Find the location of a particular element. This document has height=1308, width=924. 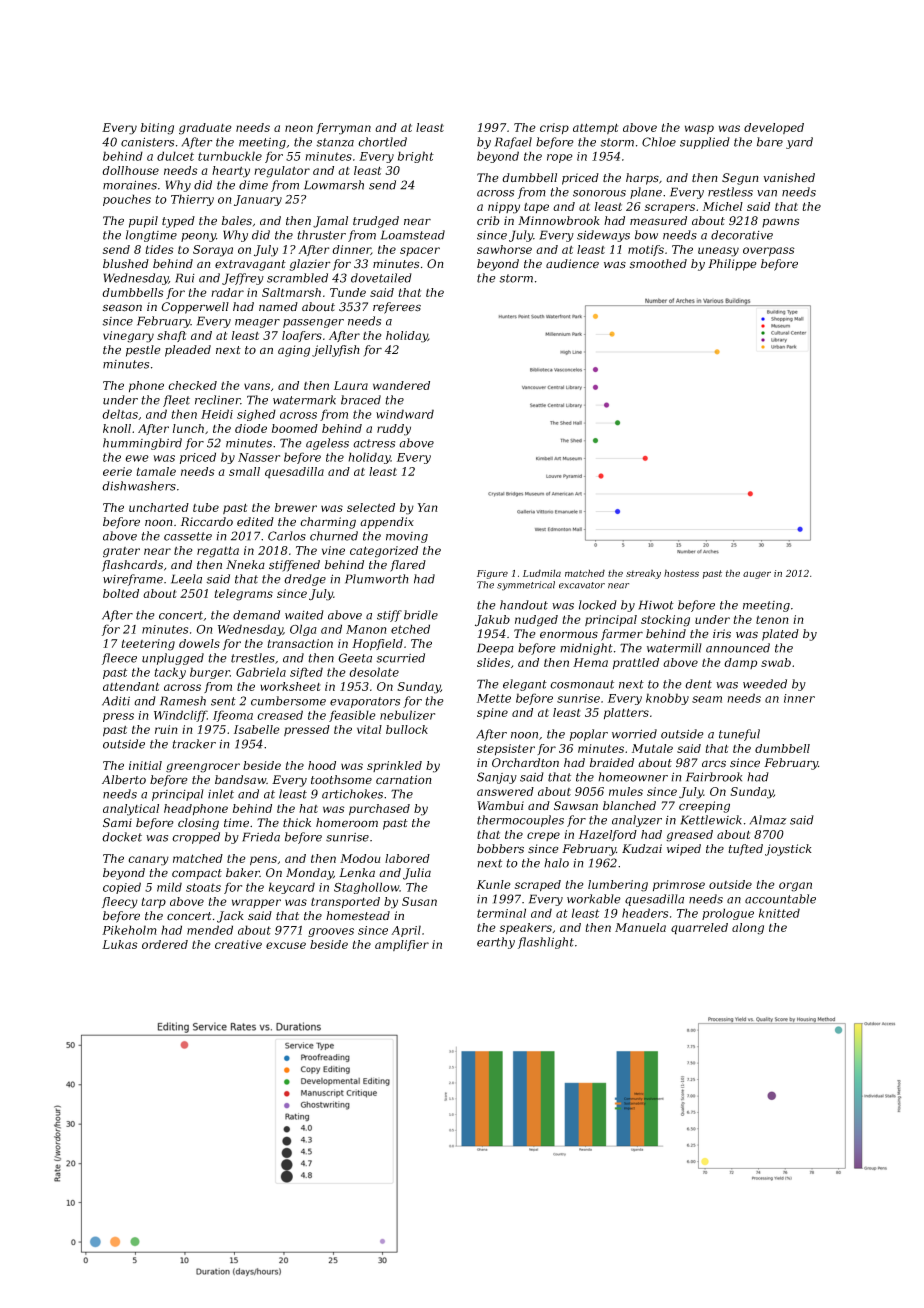

Lukas is located at coordinates (120, 944).
